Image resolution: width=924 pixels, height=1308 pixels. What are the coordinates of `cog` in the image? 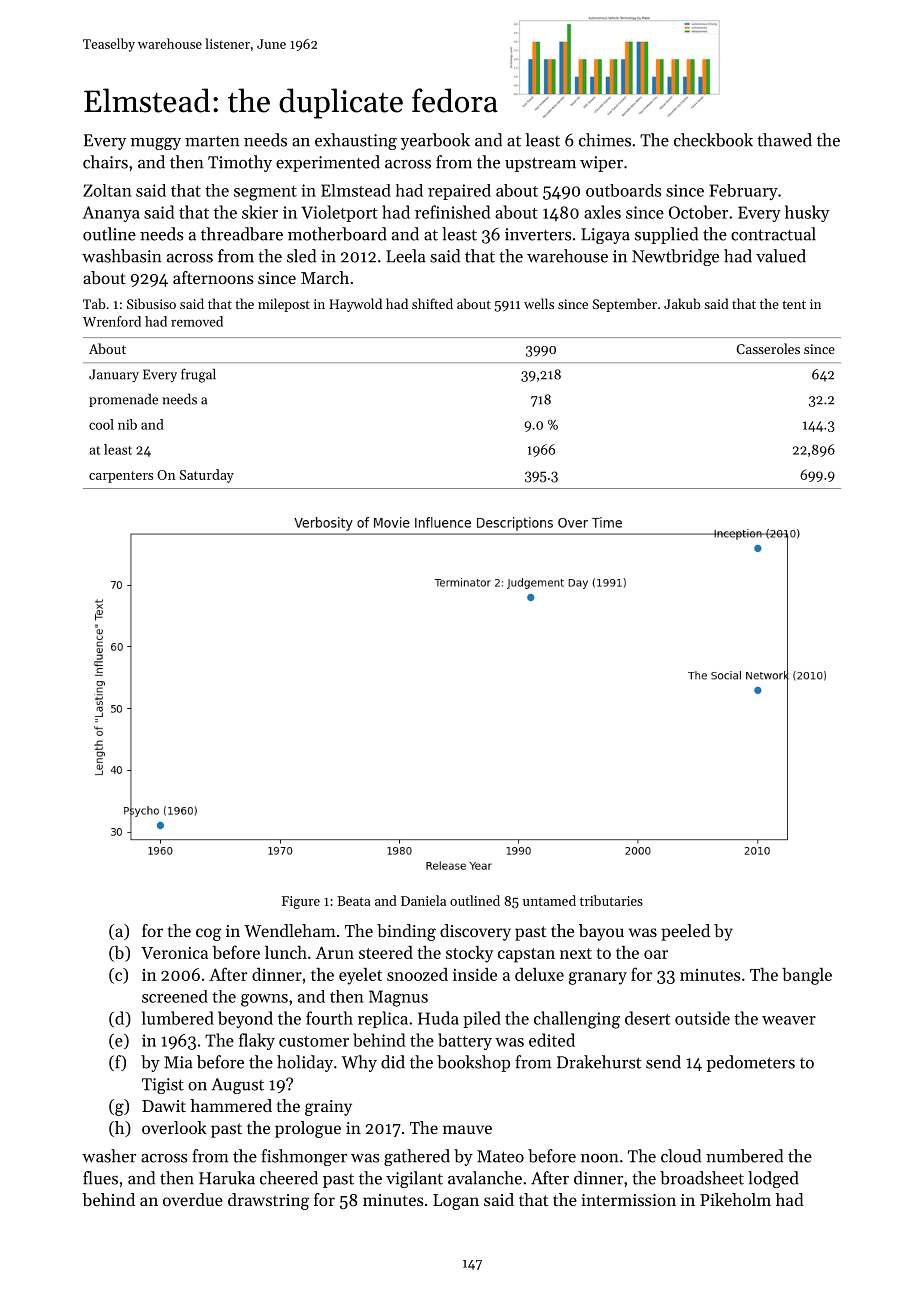 It's located at (208, 934).
